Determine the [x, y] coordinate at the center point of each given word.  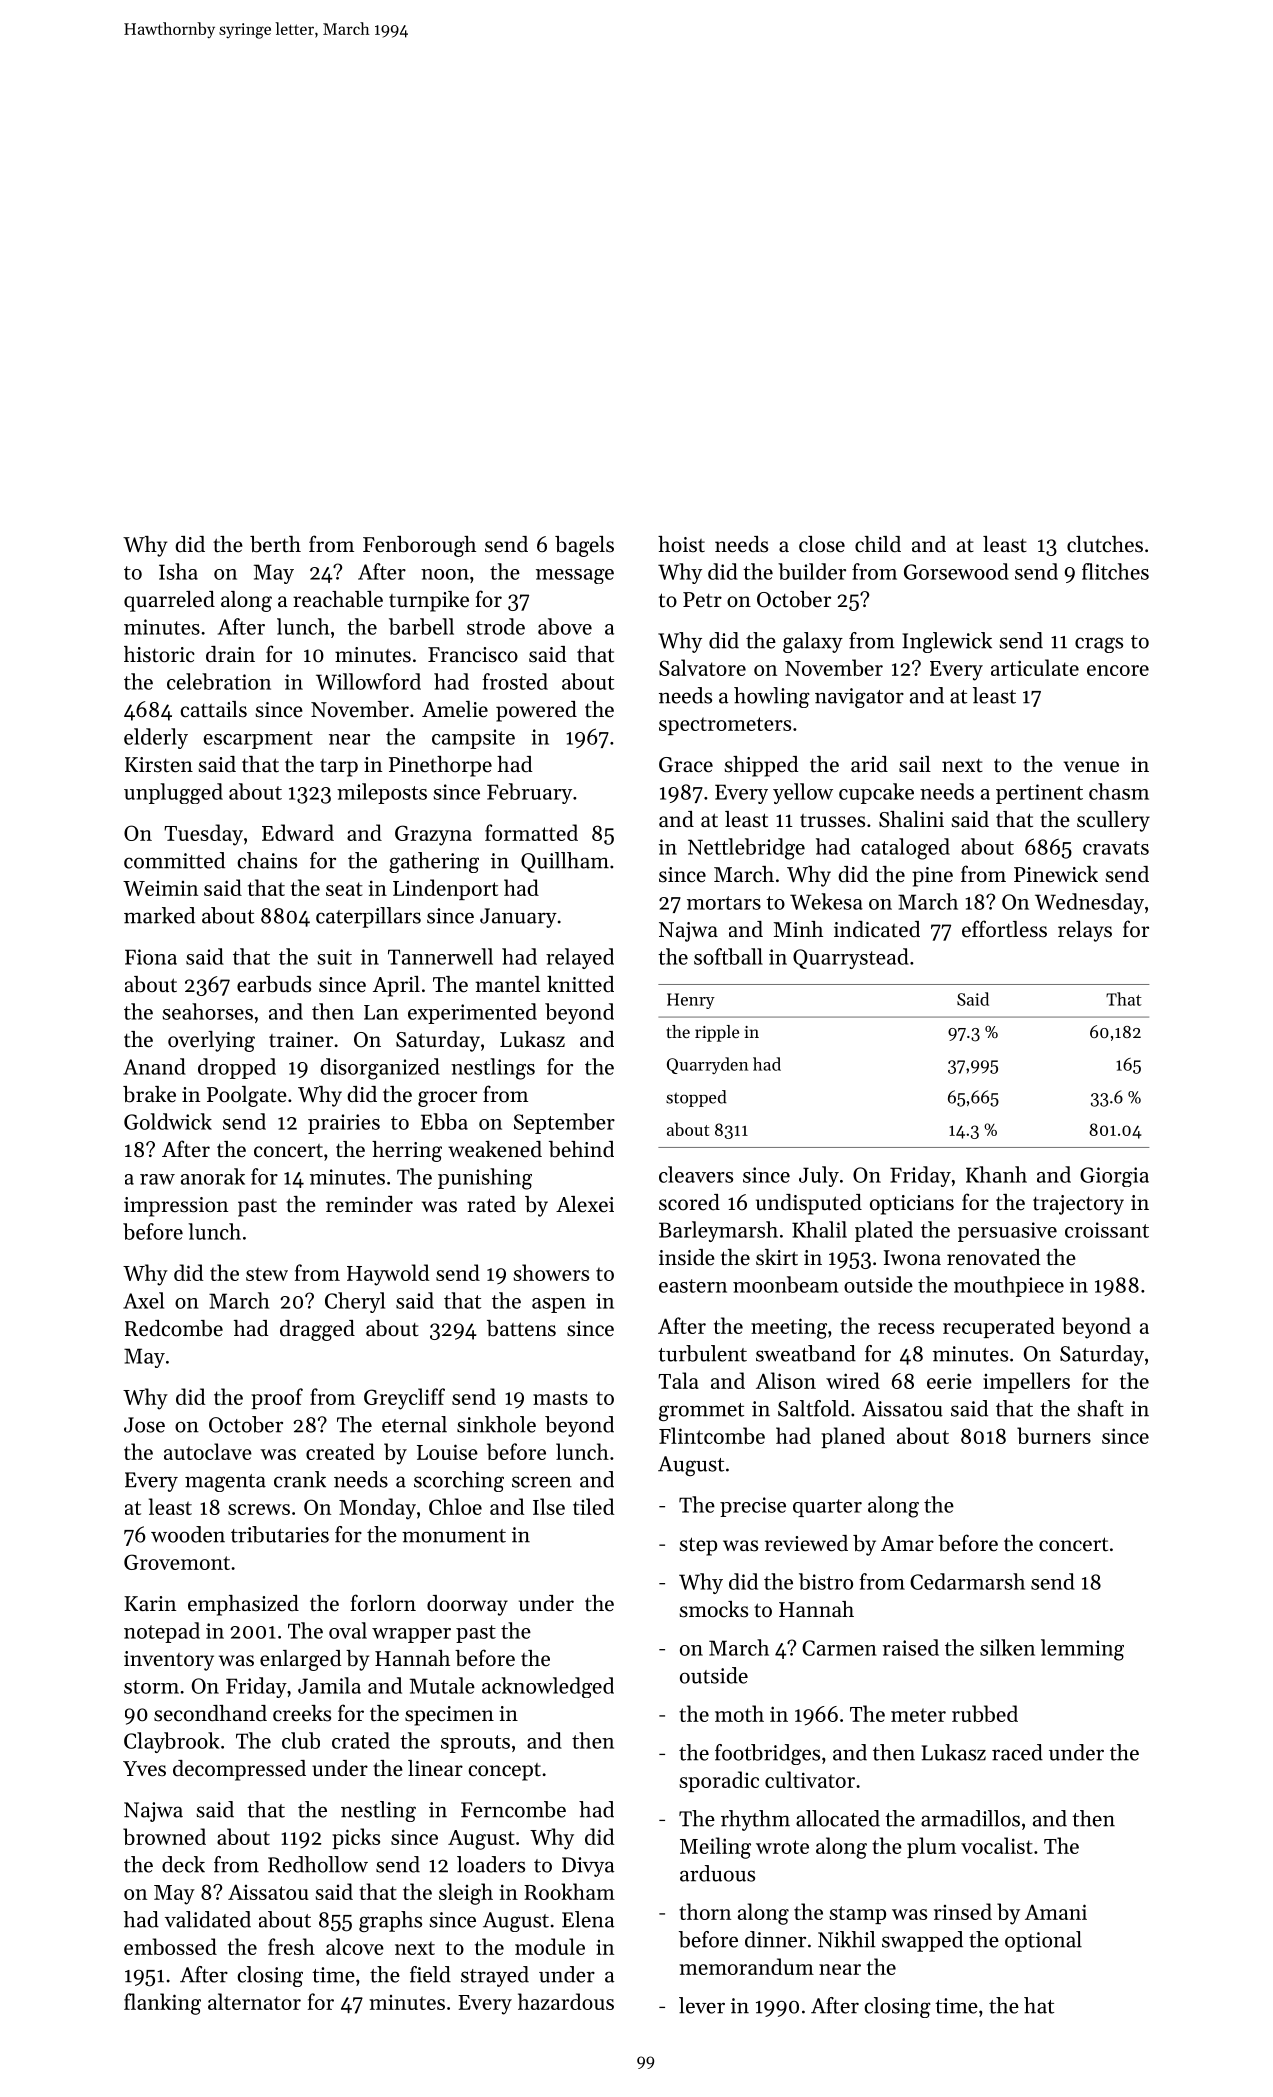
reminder [369, 1204]
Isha [178, 571]
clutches [1105, 544]
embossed [170, 1946]
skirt [777, 1257]
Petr [702, 600]
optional [1043, 1941]
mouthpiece [1009, 1286]
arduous [717, 1873]
